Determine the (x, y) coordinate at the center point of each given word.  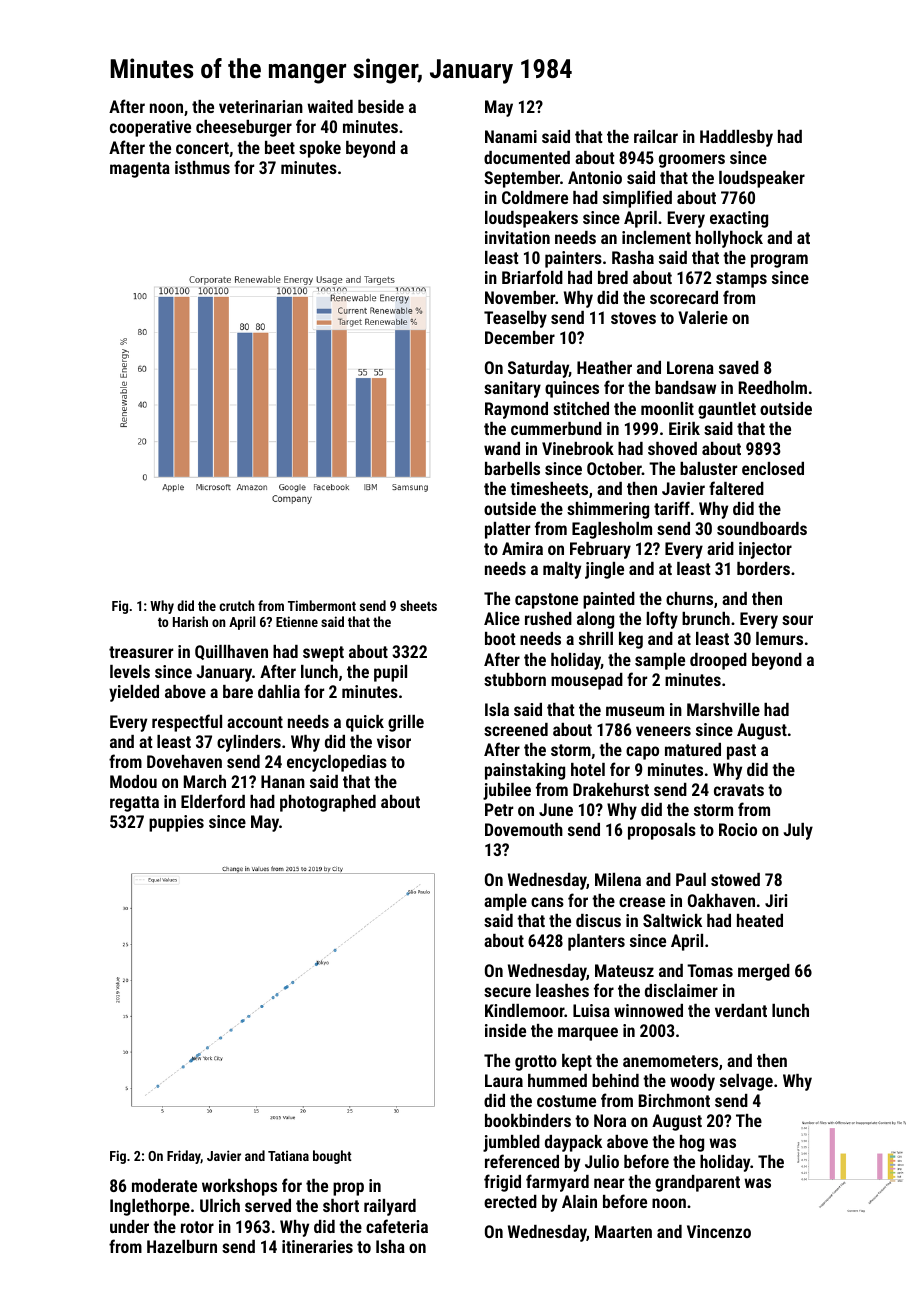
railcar (656, 136)
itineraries (317, 1246)
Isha (390, 1246)
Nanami (511, 136)
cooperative (150, 128)
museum (635, 711)
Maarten (623, 1231)
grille (406, 723)
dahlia (279, 691)
